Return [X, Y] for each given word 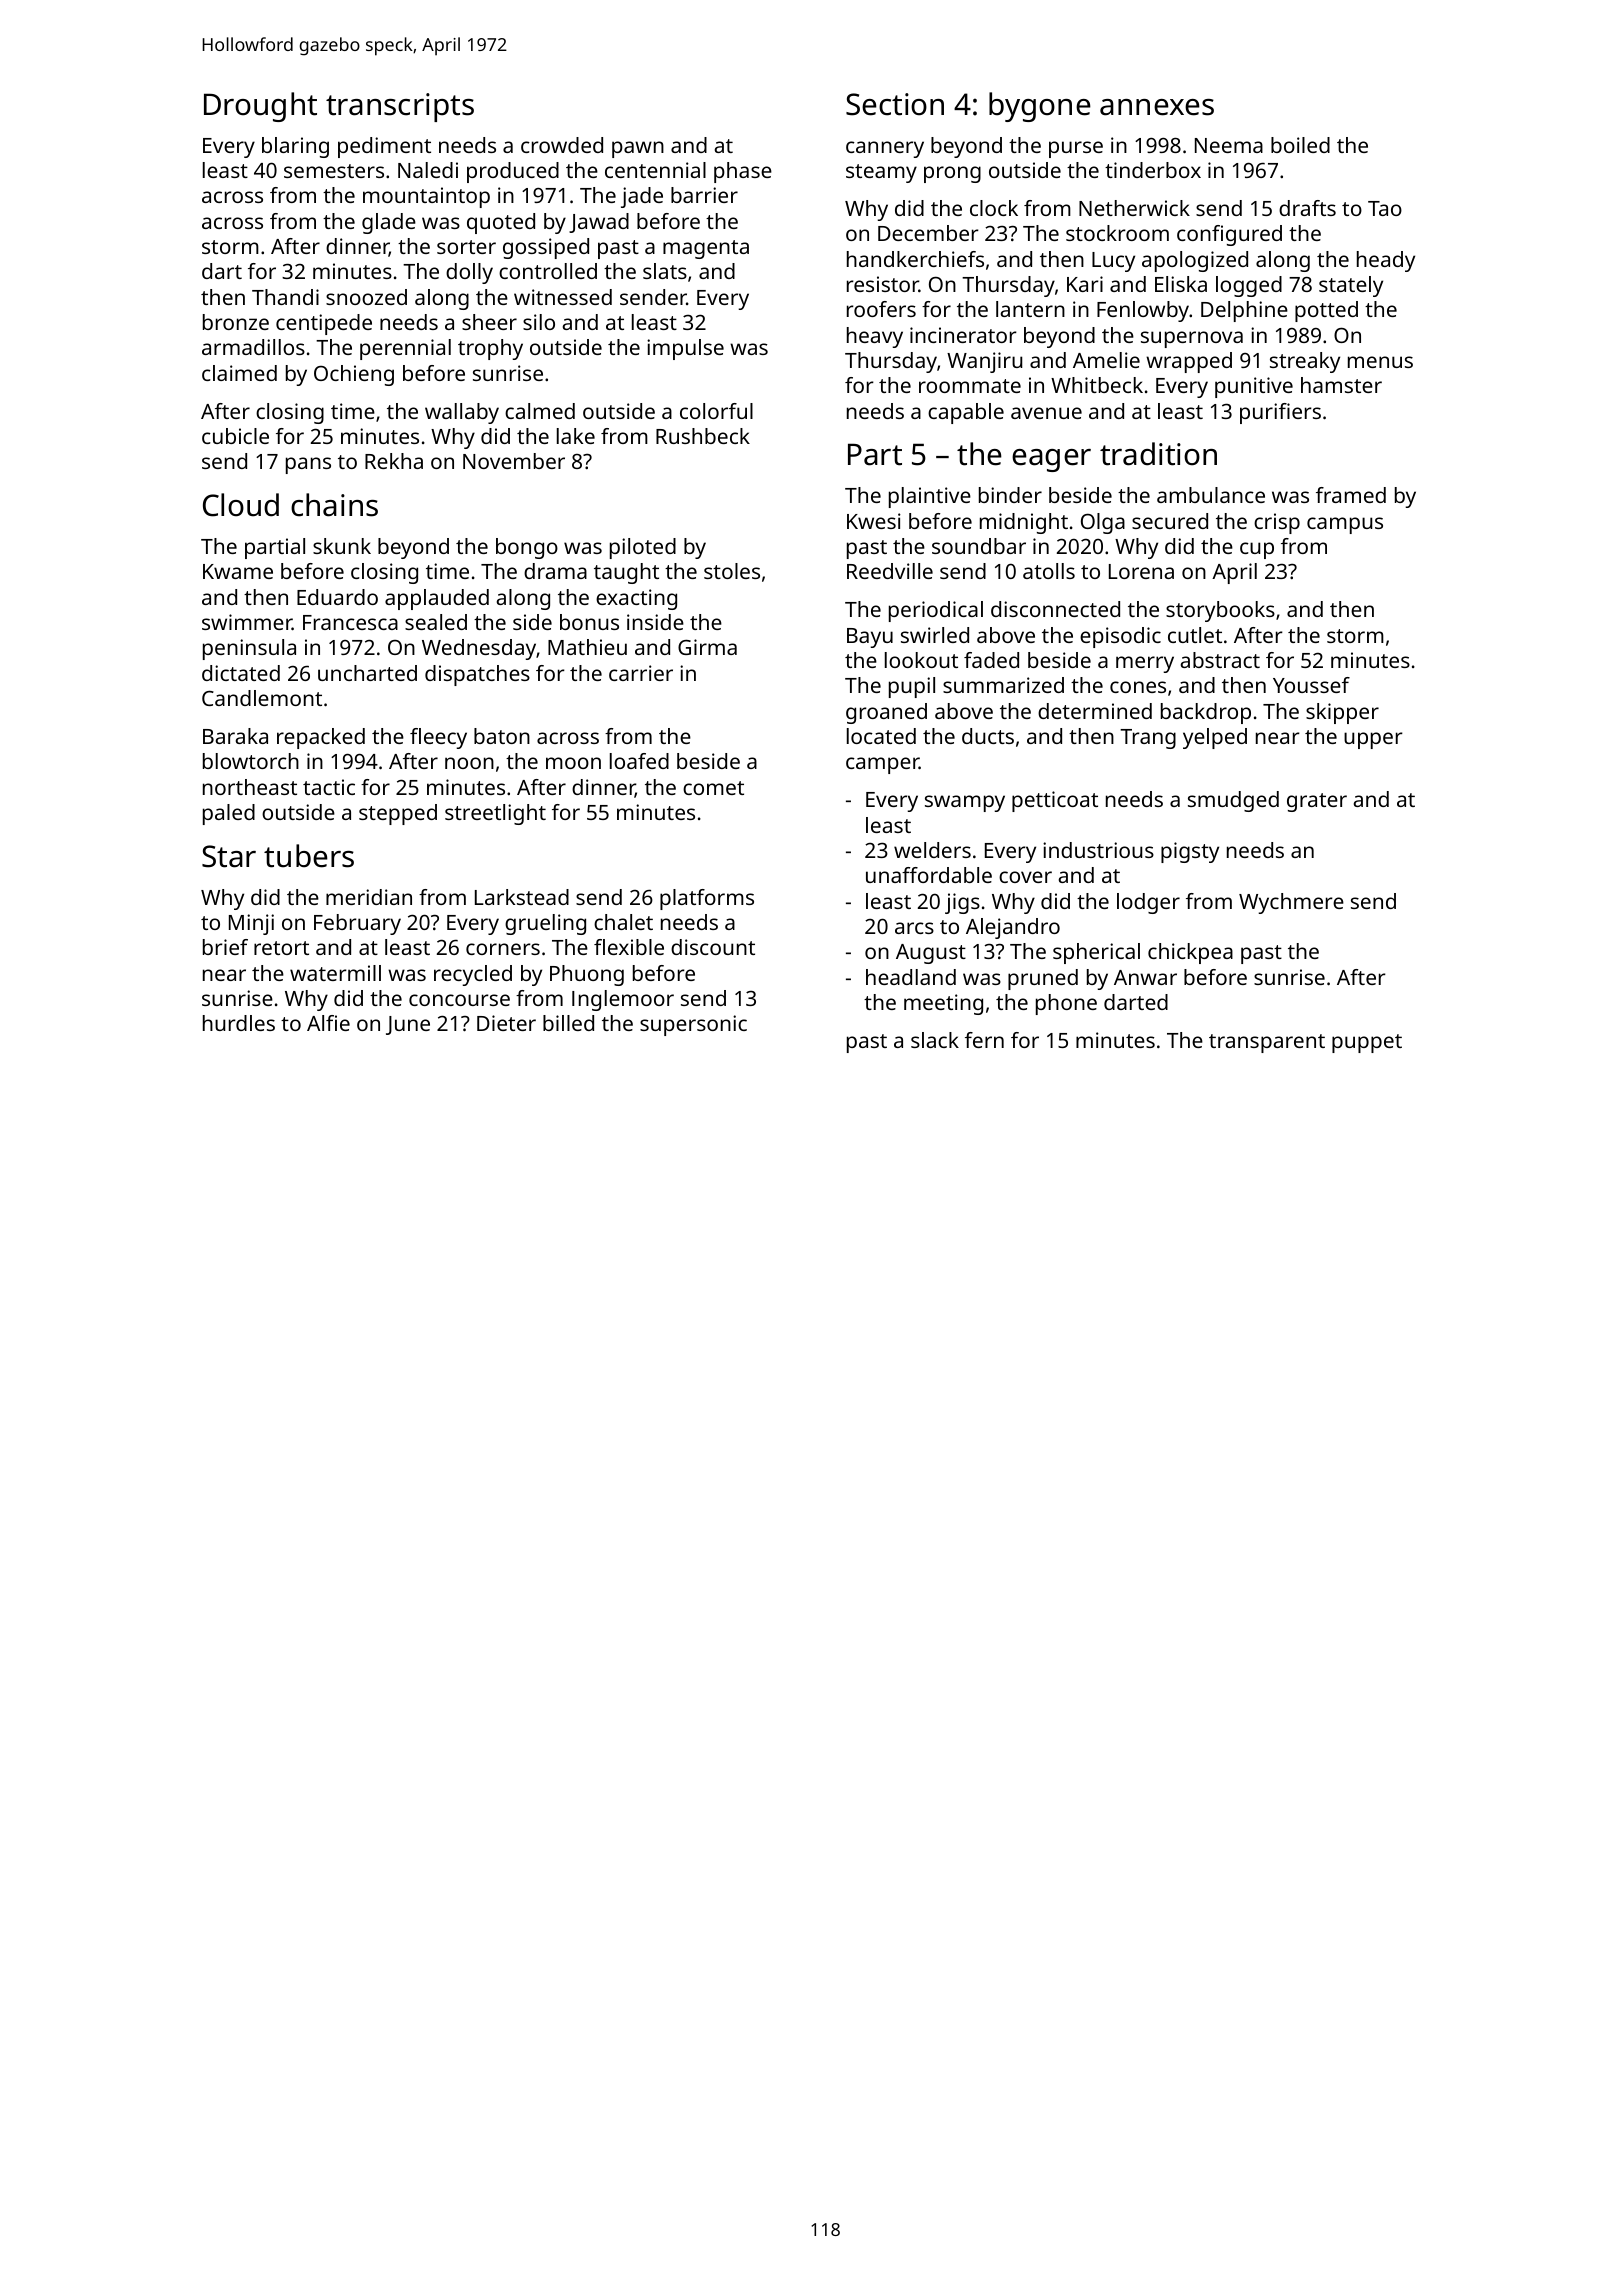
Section [895, 104]
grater [1317, 802]
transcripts [400, 107]
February [357, 924]
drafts [1307, 208]
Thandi [285, 297]
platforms [707, 899]
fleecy [438, 738]
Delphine [1244, 311]
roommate [970, 386]
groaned [886, 713]
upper [1373, 740]
